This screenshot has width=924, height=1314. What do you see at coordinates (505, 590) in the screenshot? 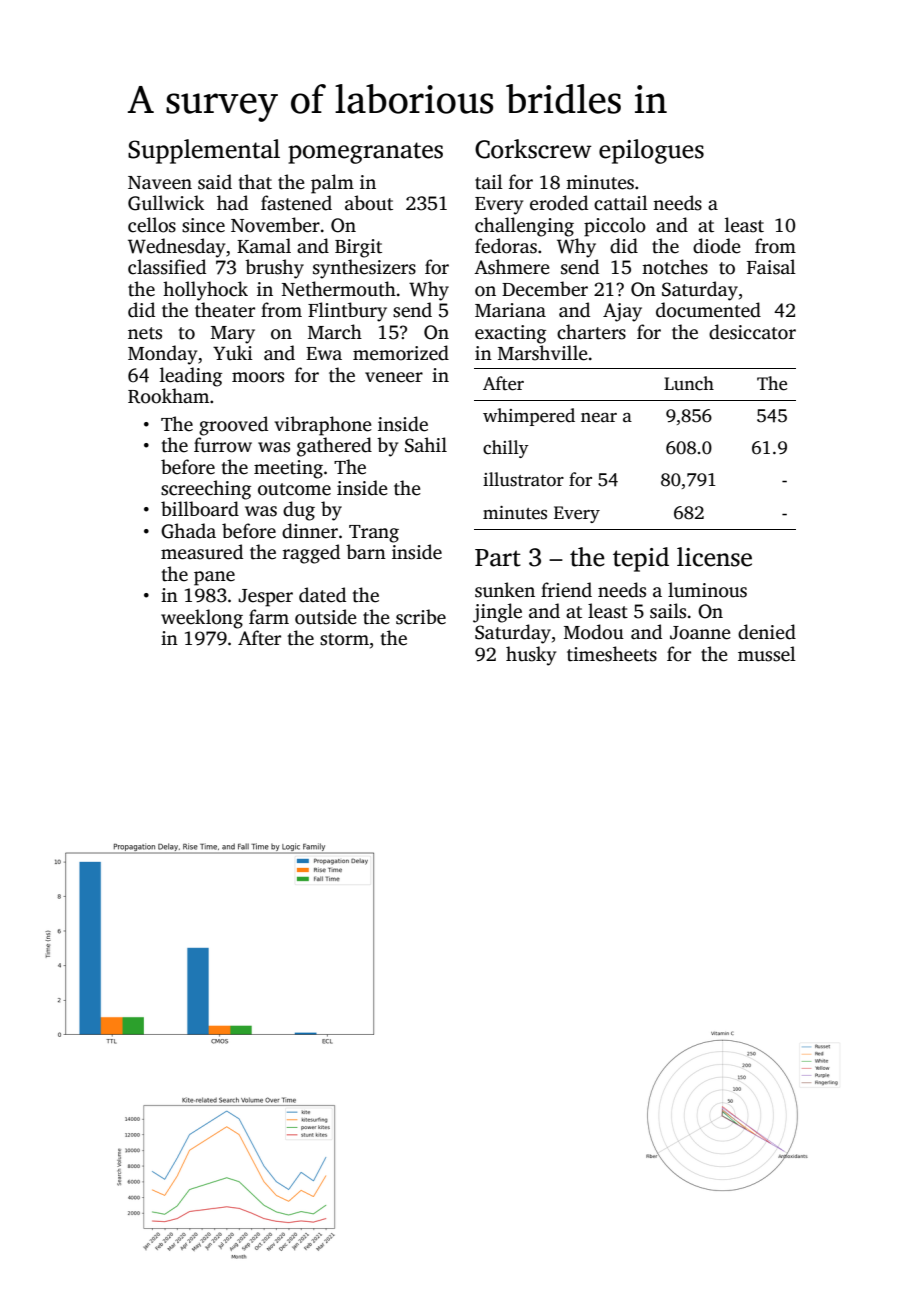
I see `sunken` at bounding box center [505, 590].
